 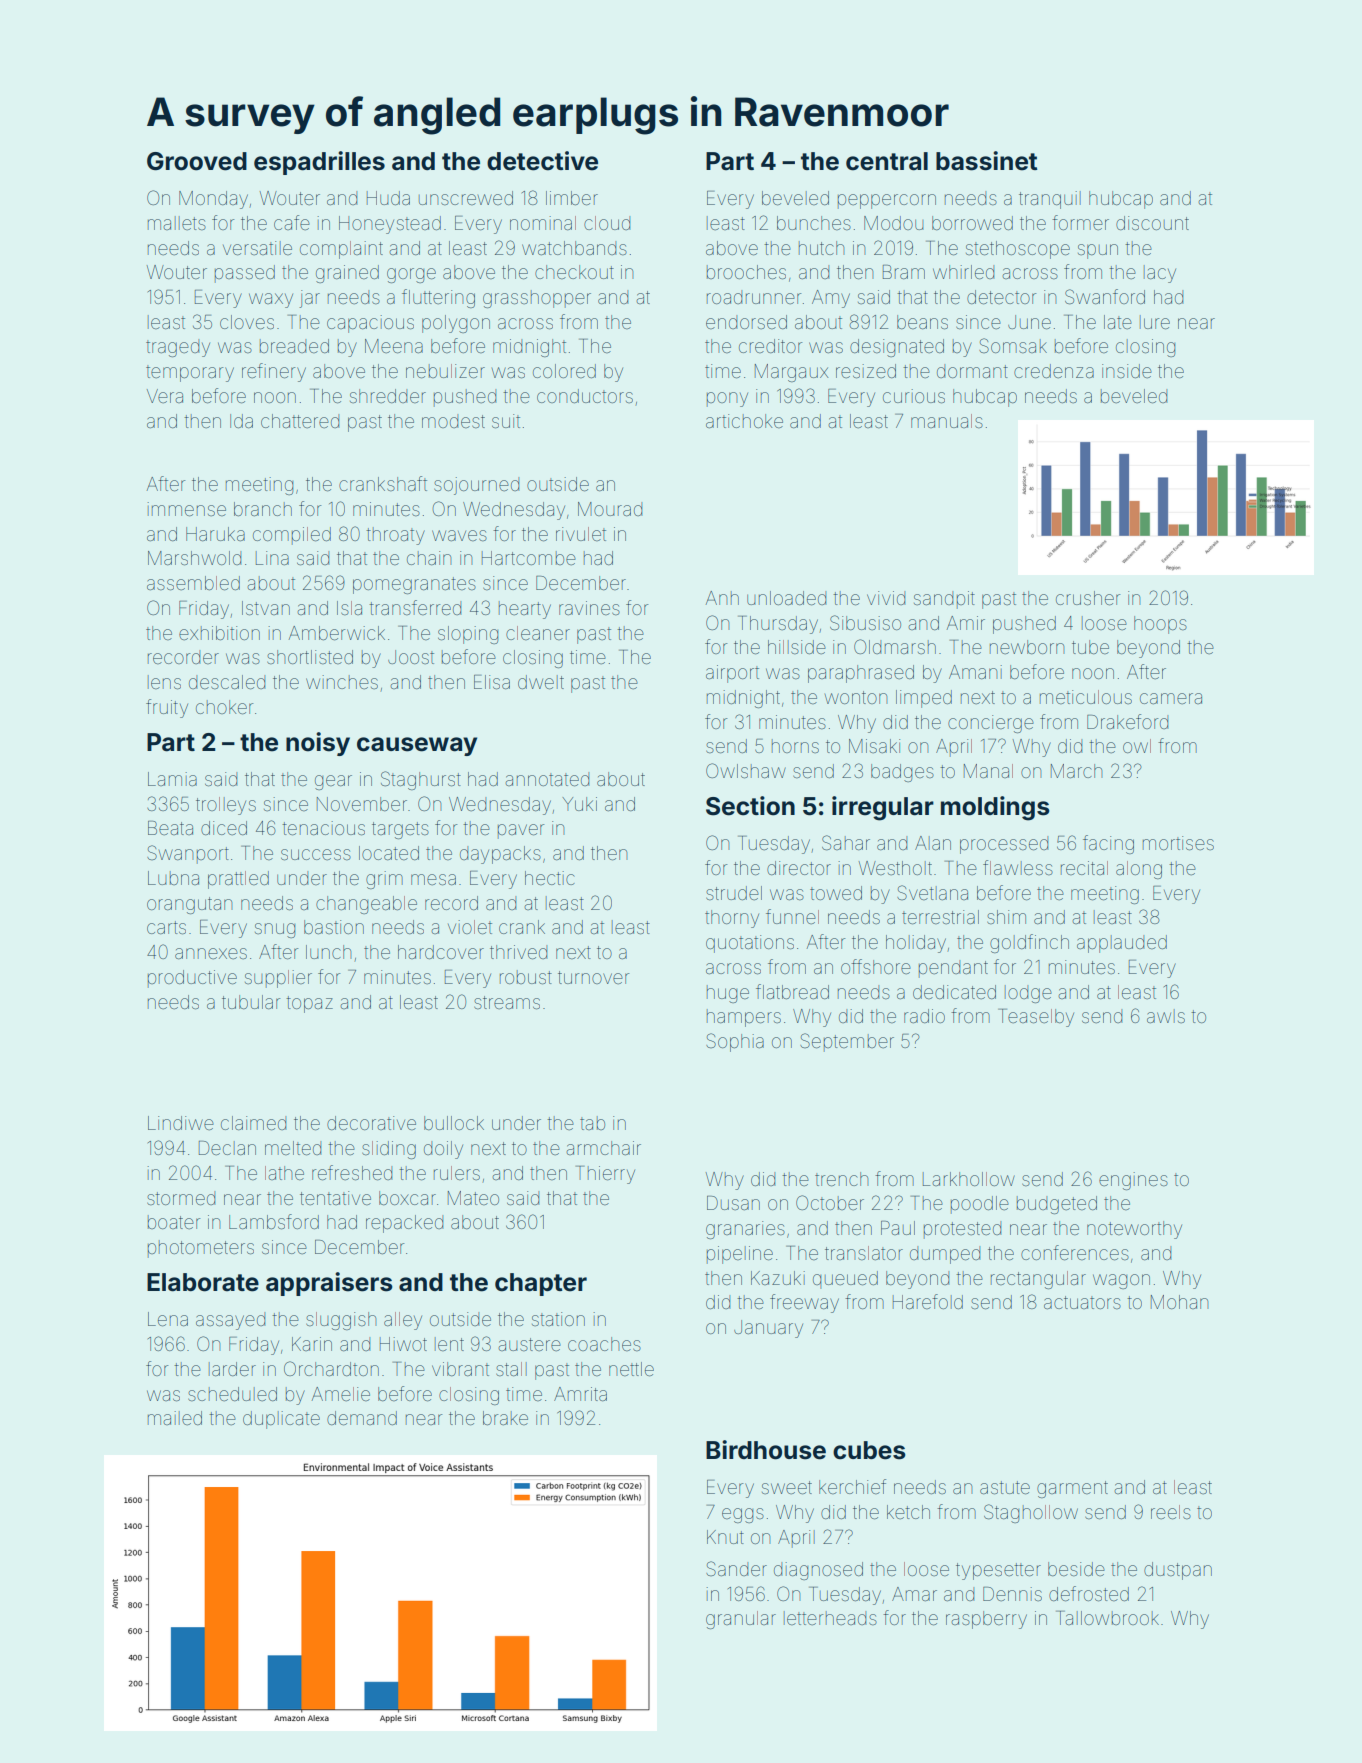 I want to click on Grooved, so click(x=197, y=161).
